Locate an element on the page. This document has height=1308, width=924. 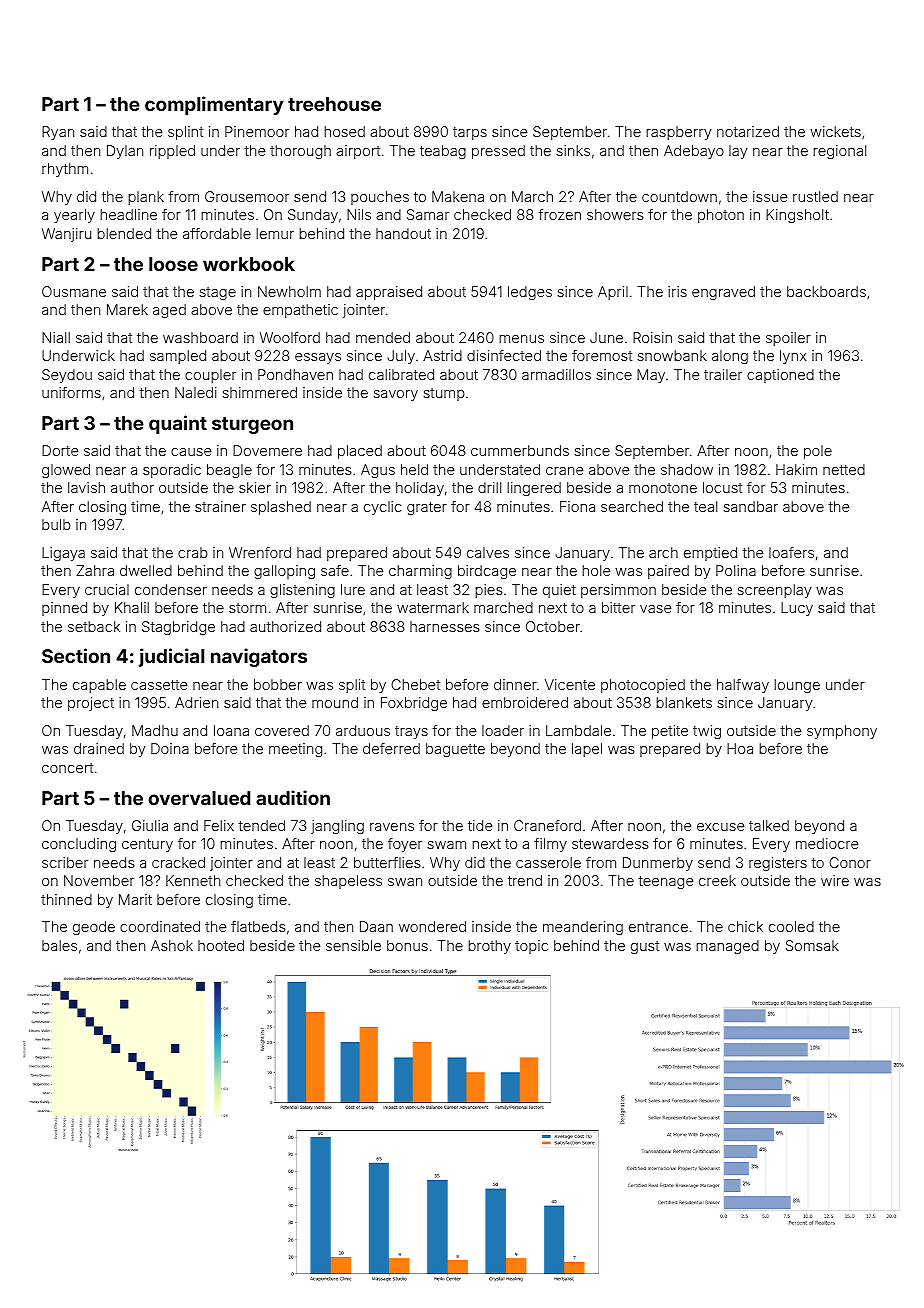
raspberry is located at coordinates (678, 133).
